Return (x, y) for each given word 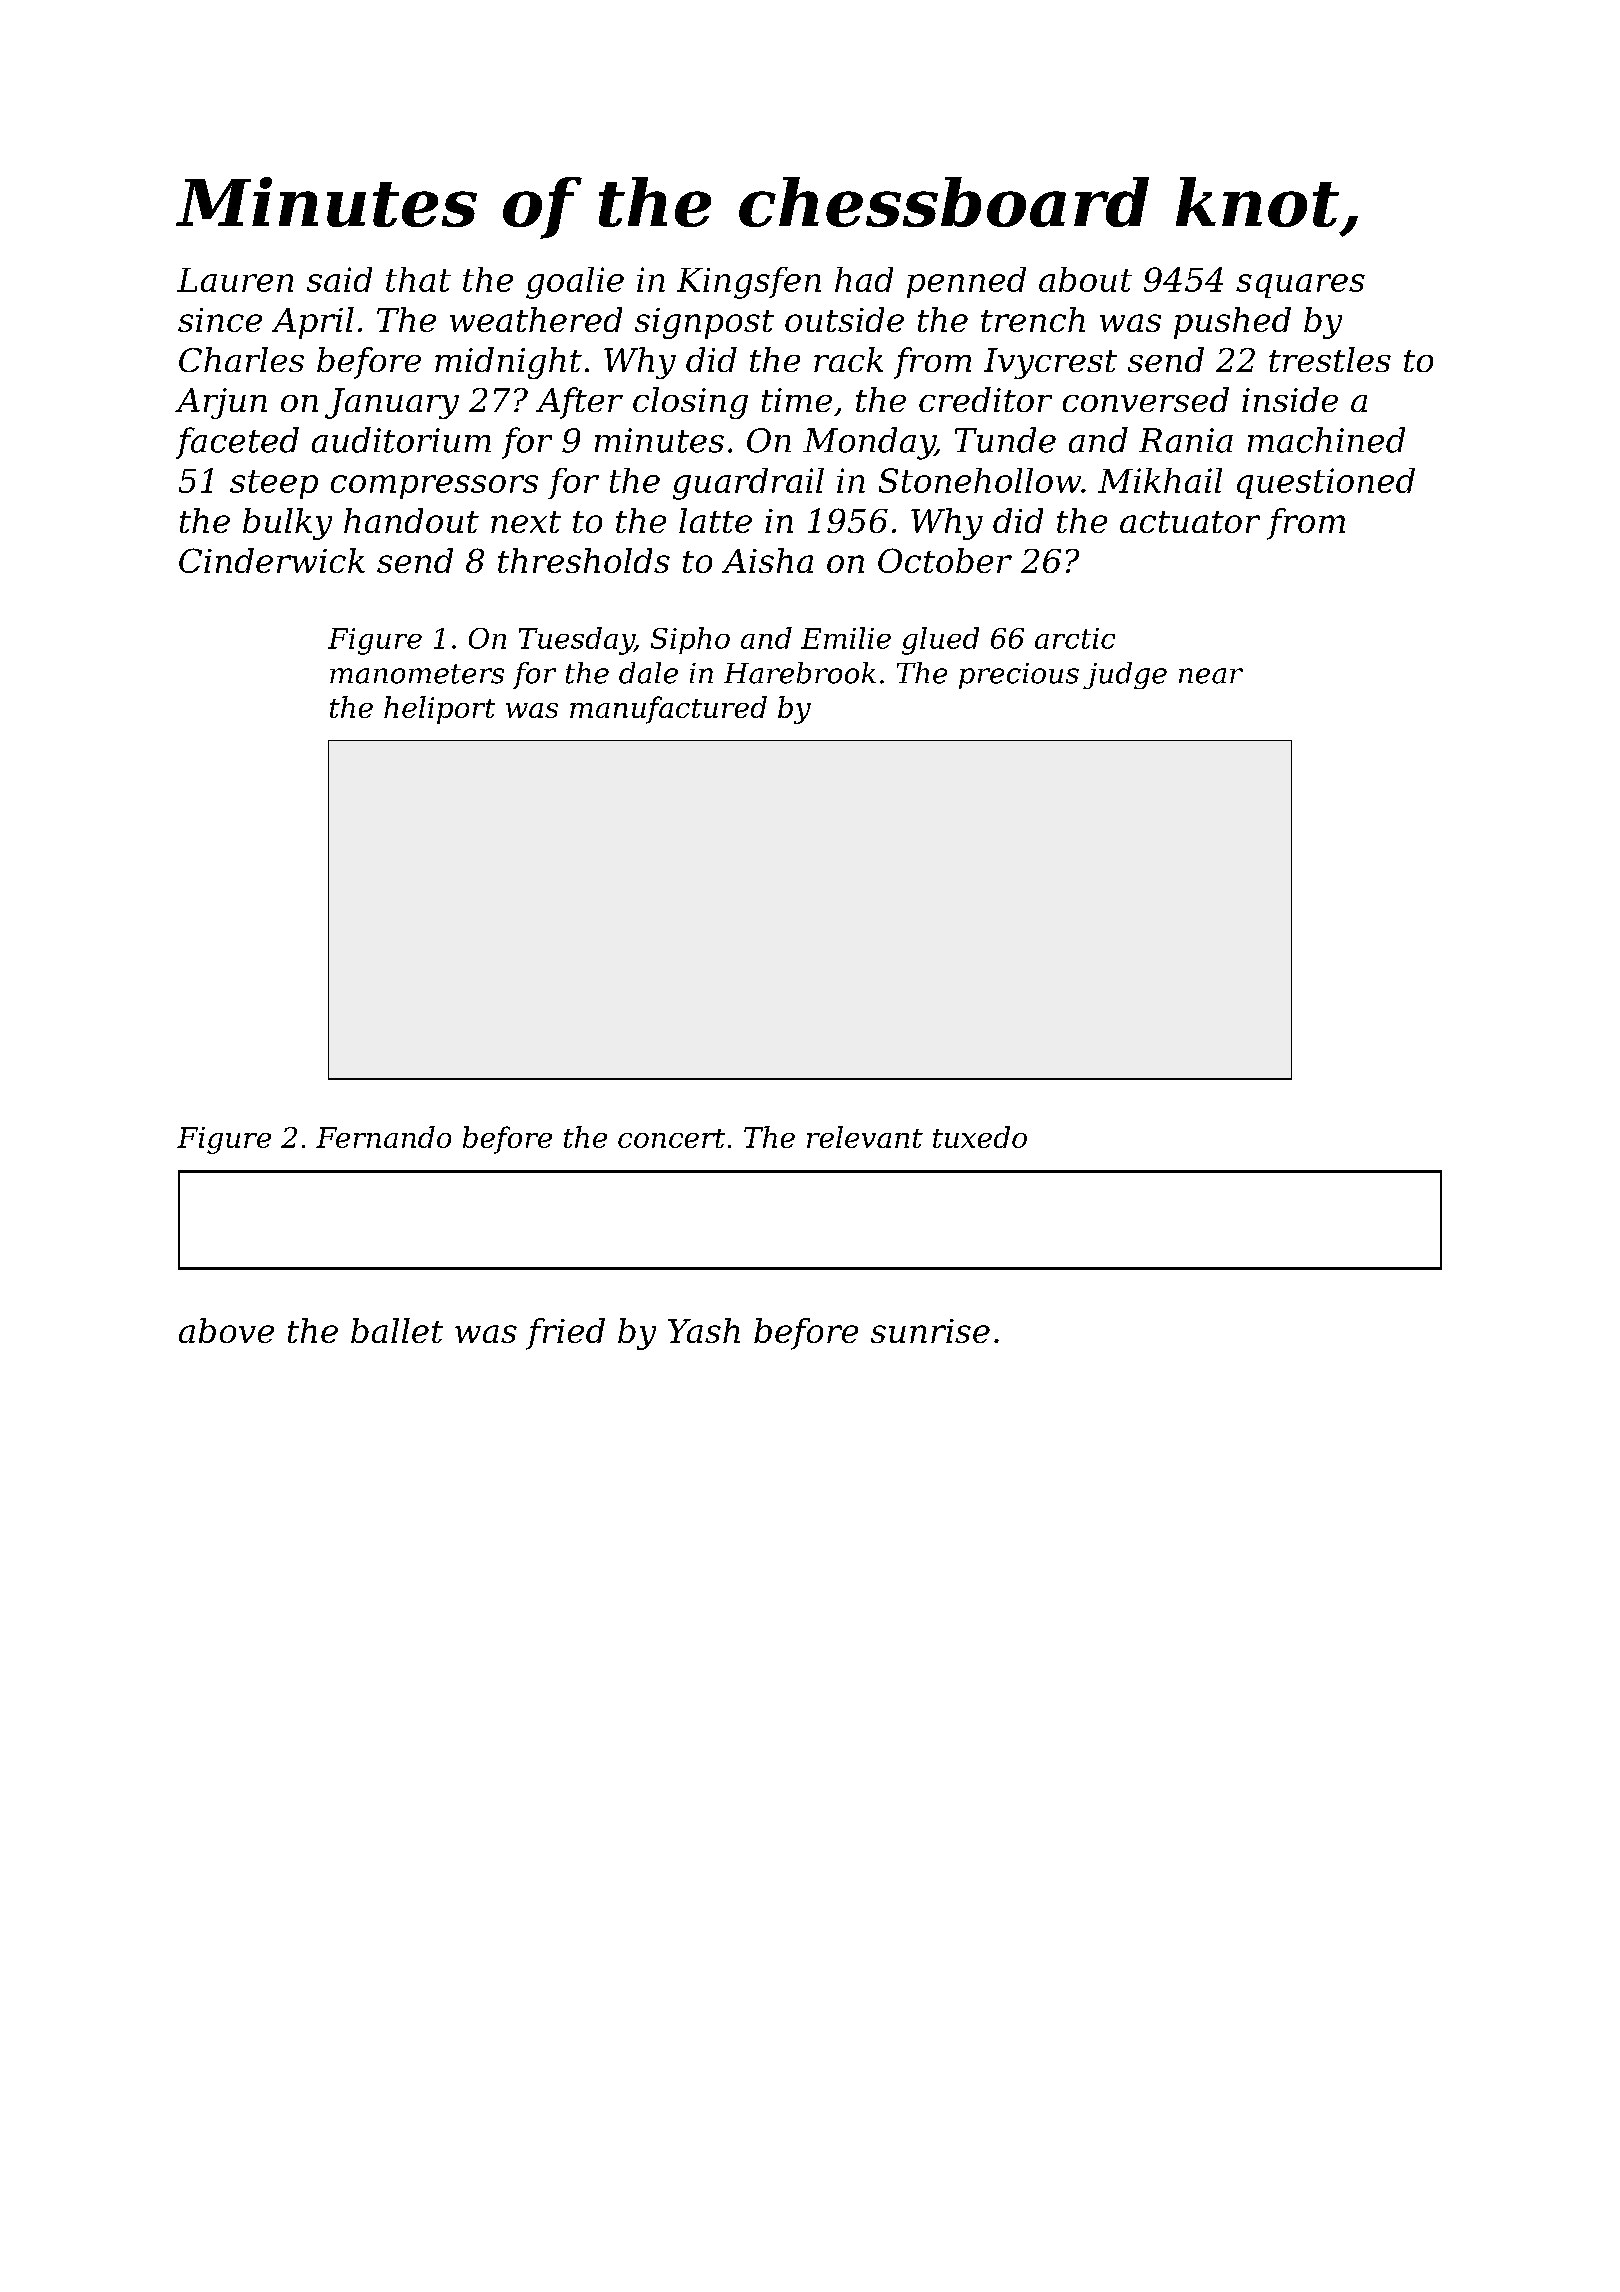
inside (1290, 399)
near (1211, 676)
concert (671, 1138)
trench (1033, 319)
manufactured (668, 710)
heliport (439, 710)
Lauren (235, 280)
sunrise (930, 1331)
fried (565, 1334)
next (526, 522)
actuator (1190, 522)
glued (940, 641)
